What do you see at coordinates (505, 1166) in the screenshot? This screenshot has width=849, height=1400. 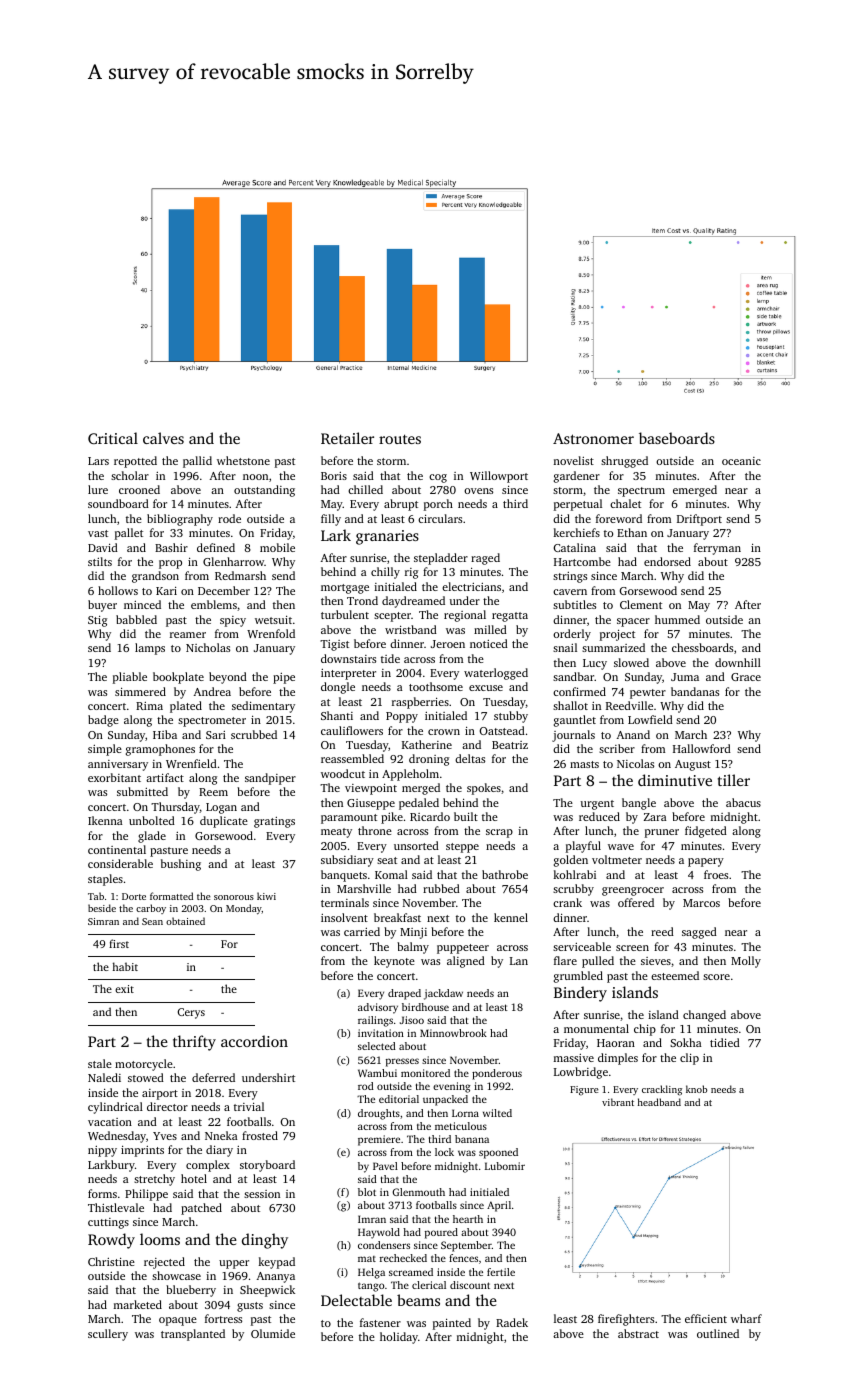 I see `Lubomir` at bounding box center [505, 1166].
